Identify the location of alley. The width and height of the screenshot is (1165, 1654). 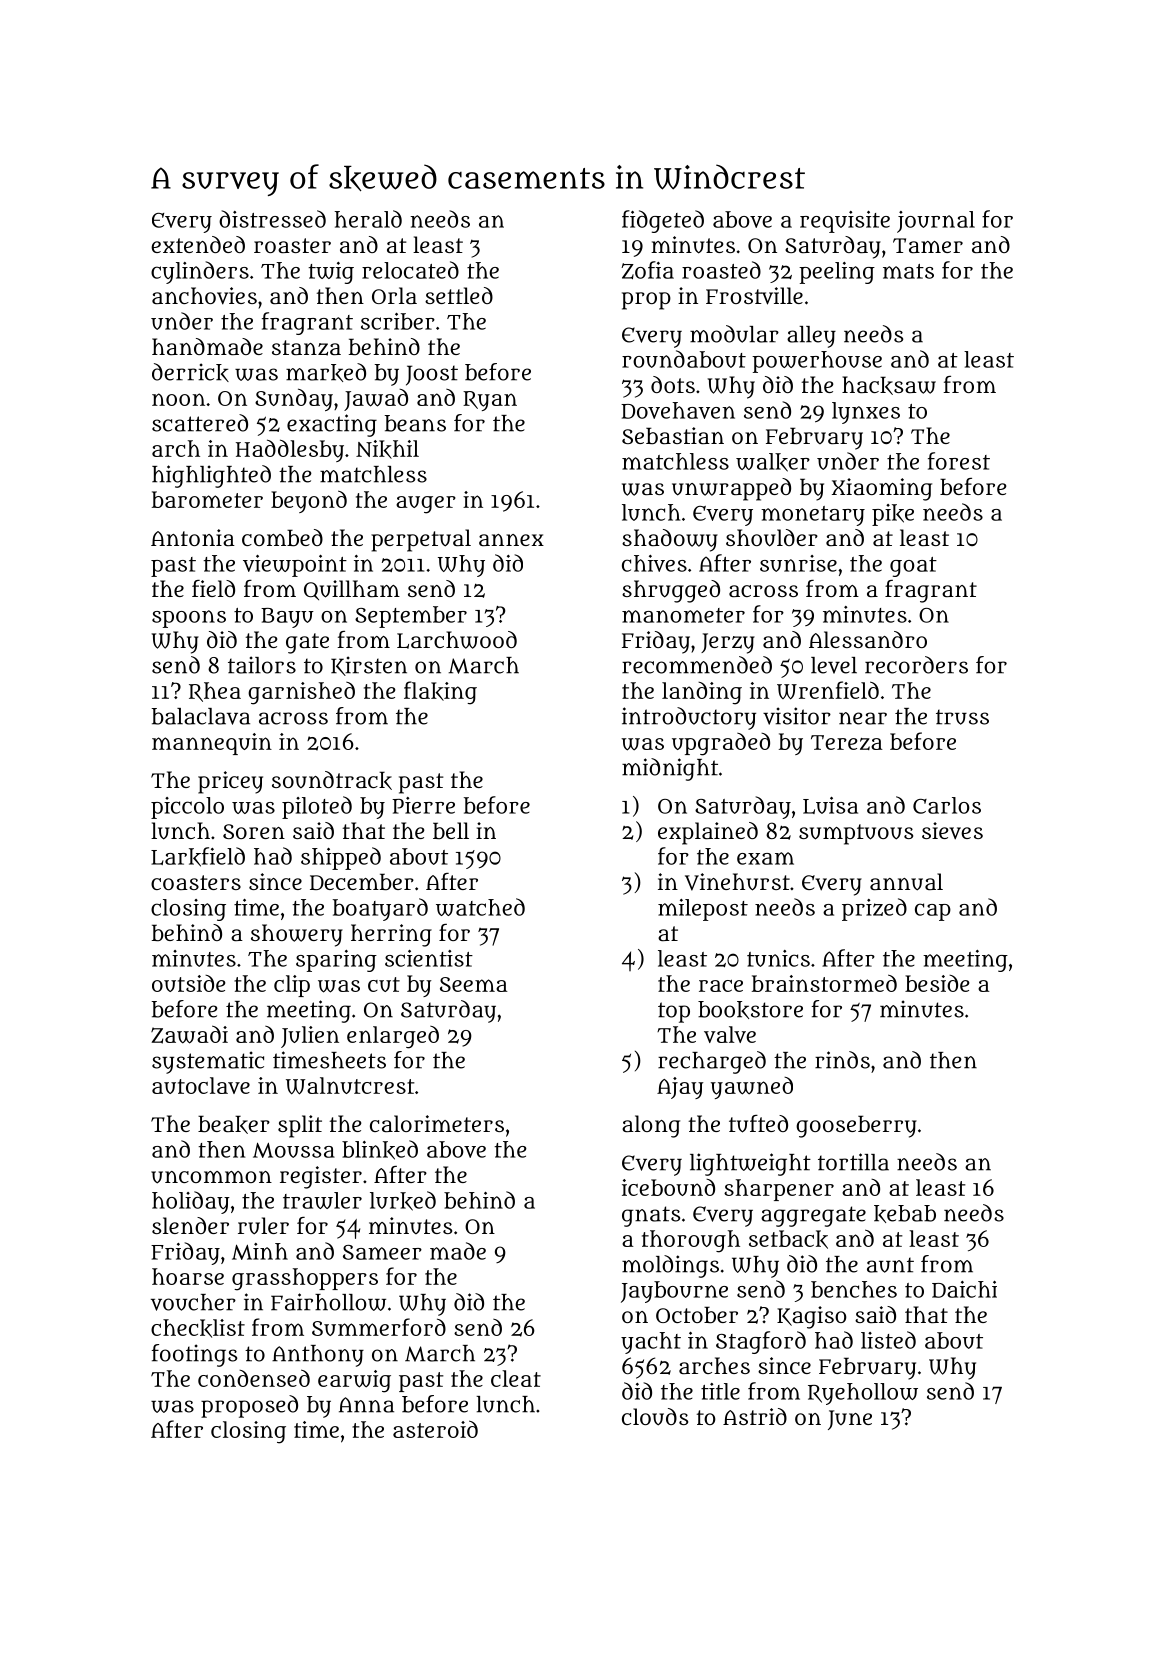
(811, 337).
